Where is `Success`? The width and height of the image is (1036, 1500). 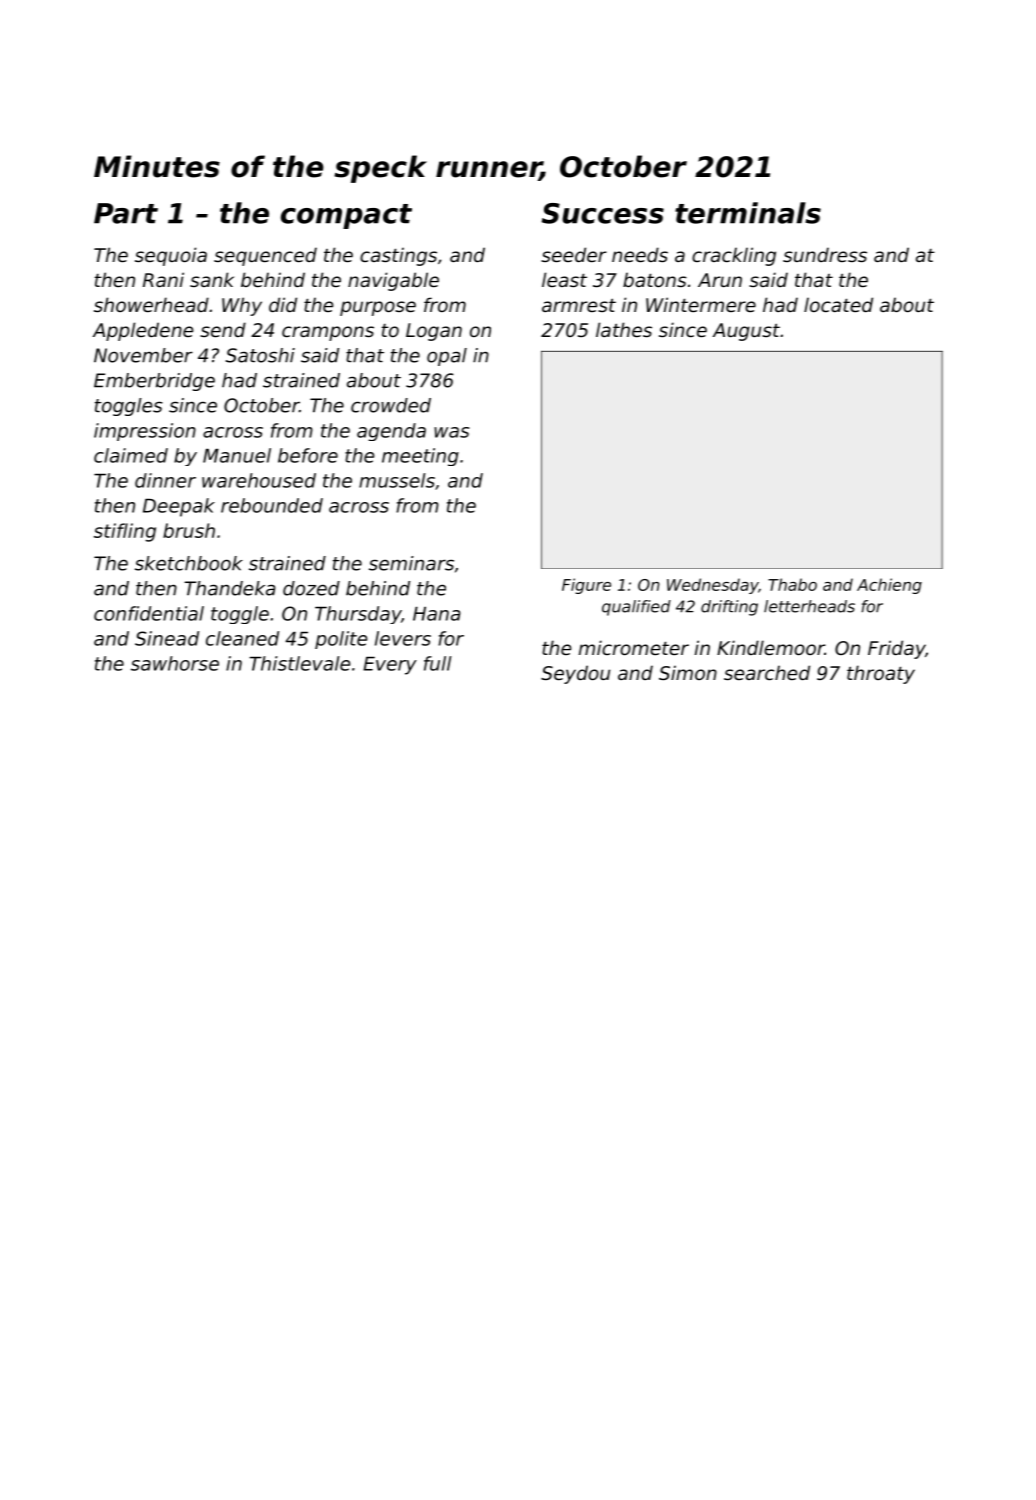 Success is located at coordinates (603, 213).
